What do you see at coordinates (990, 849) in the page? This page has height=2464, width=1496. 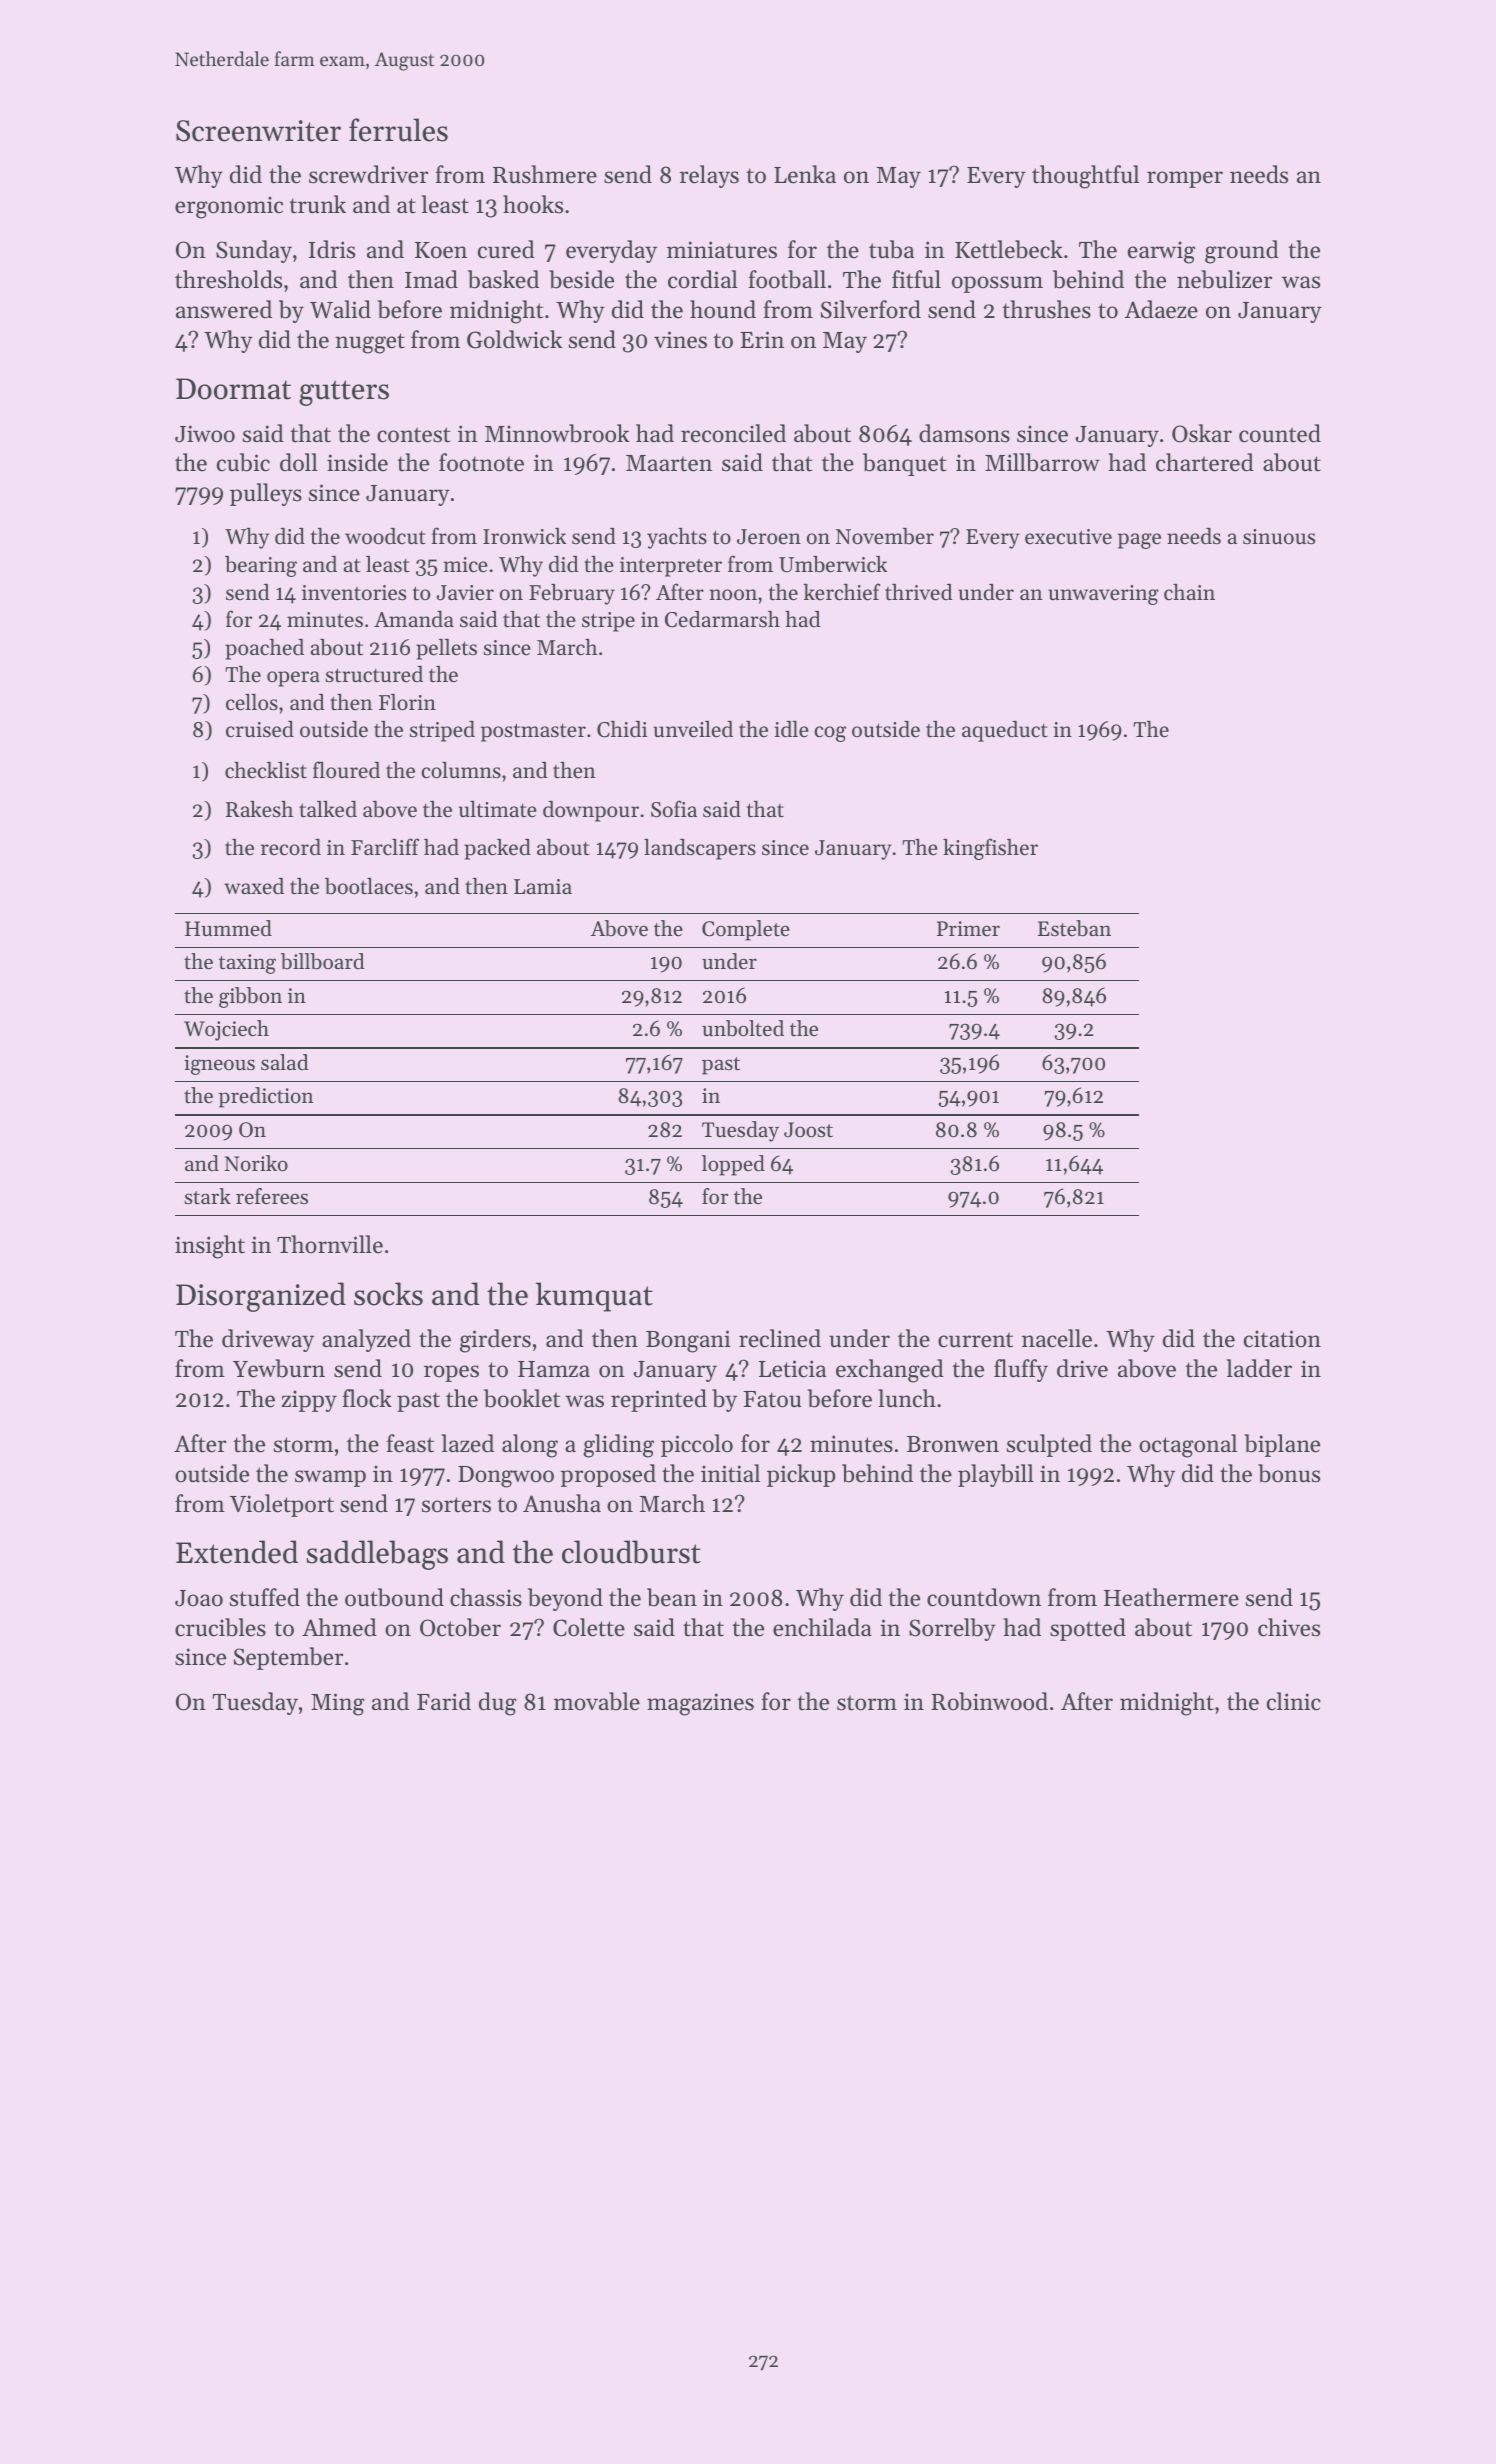 I see `kingfisher` at bounding box center [990, 849].
